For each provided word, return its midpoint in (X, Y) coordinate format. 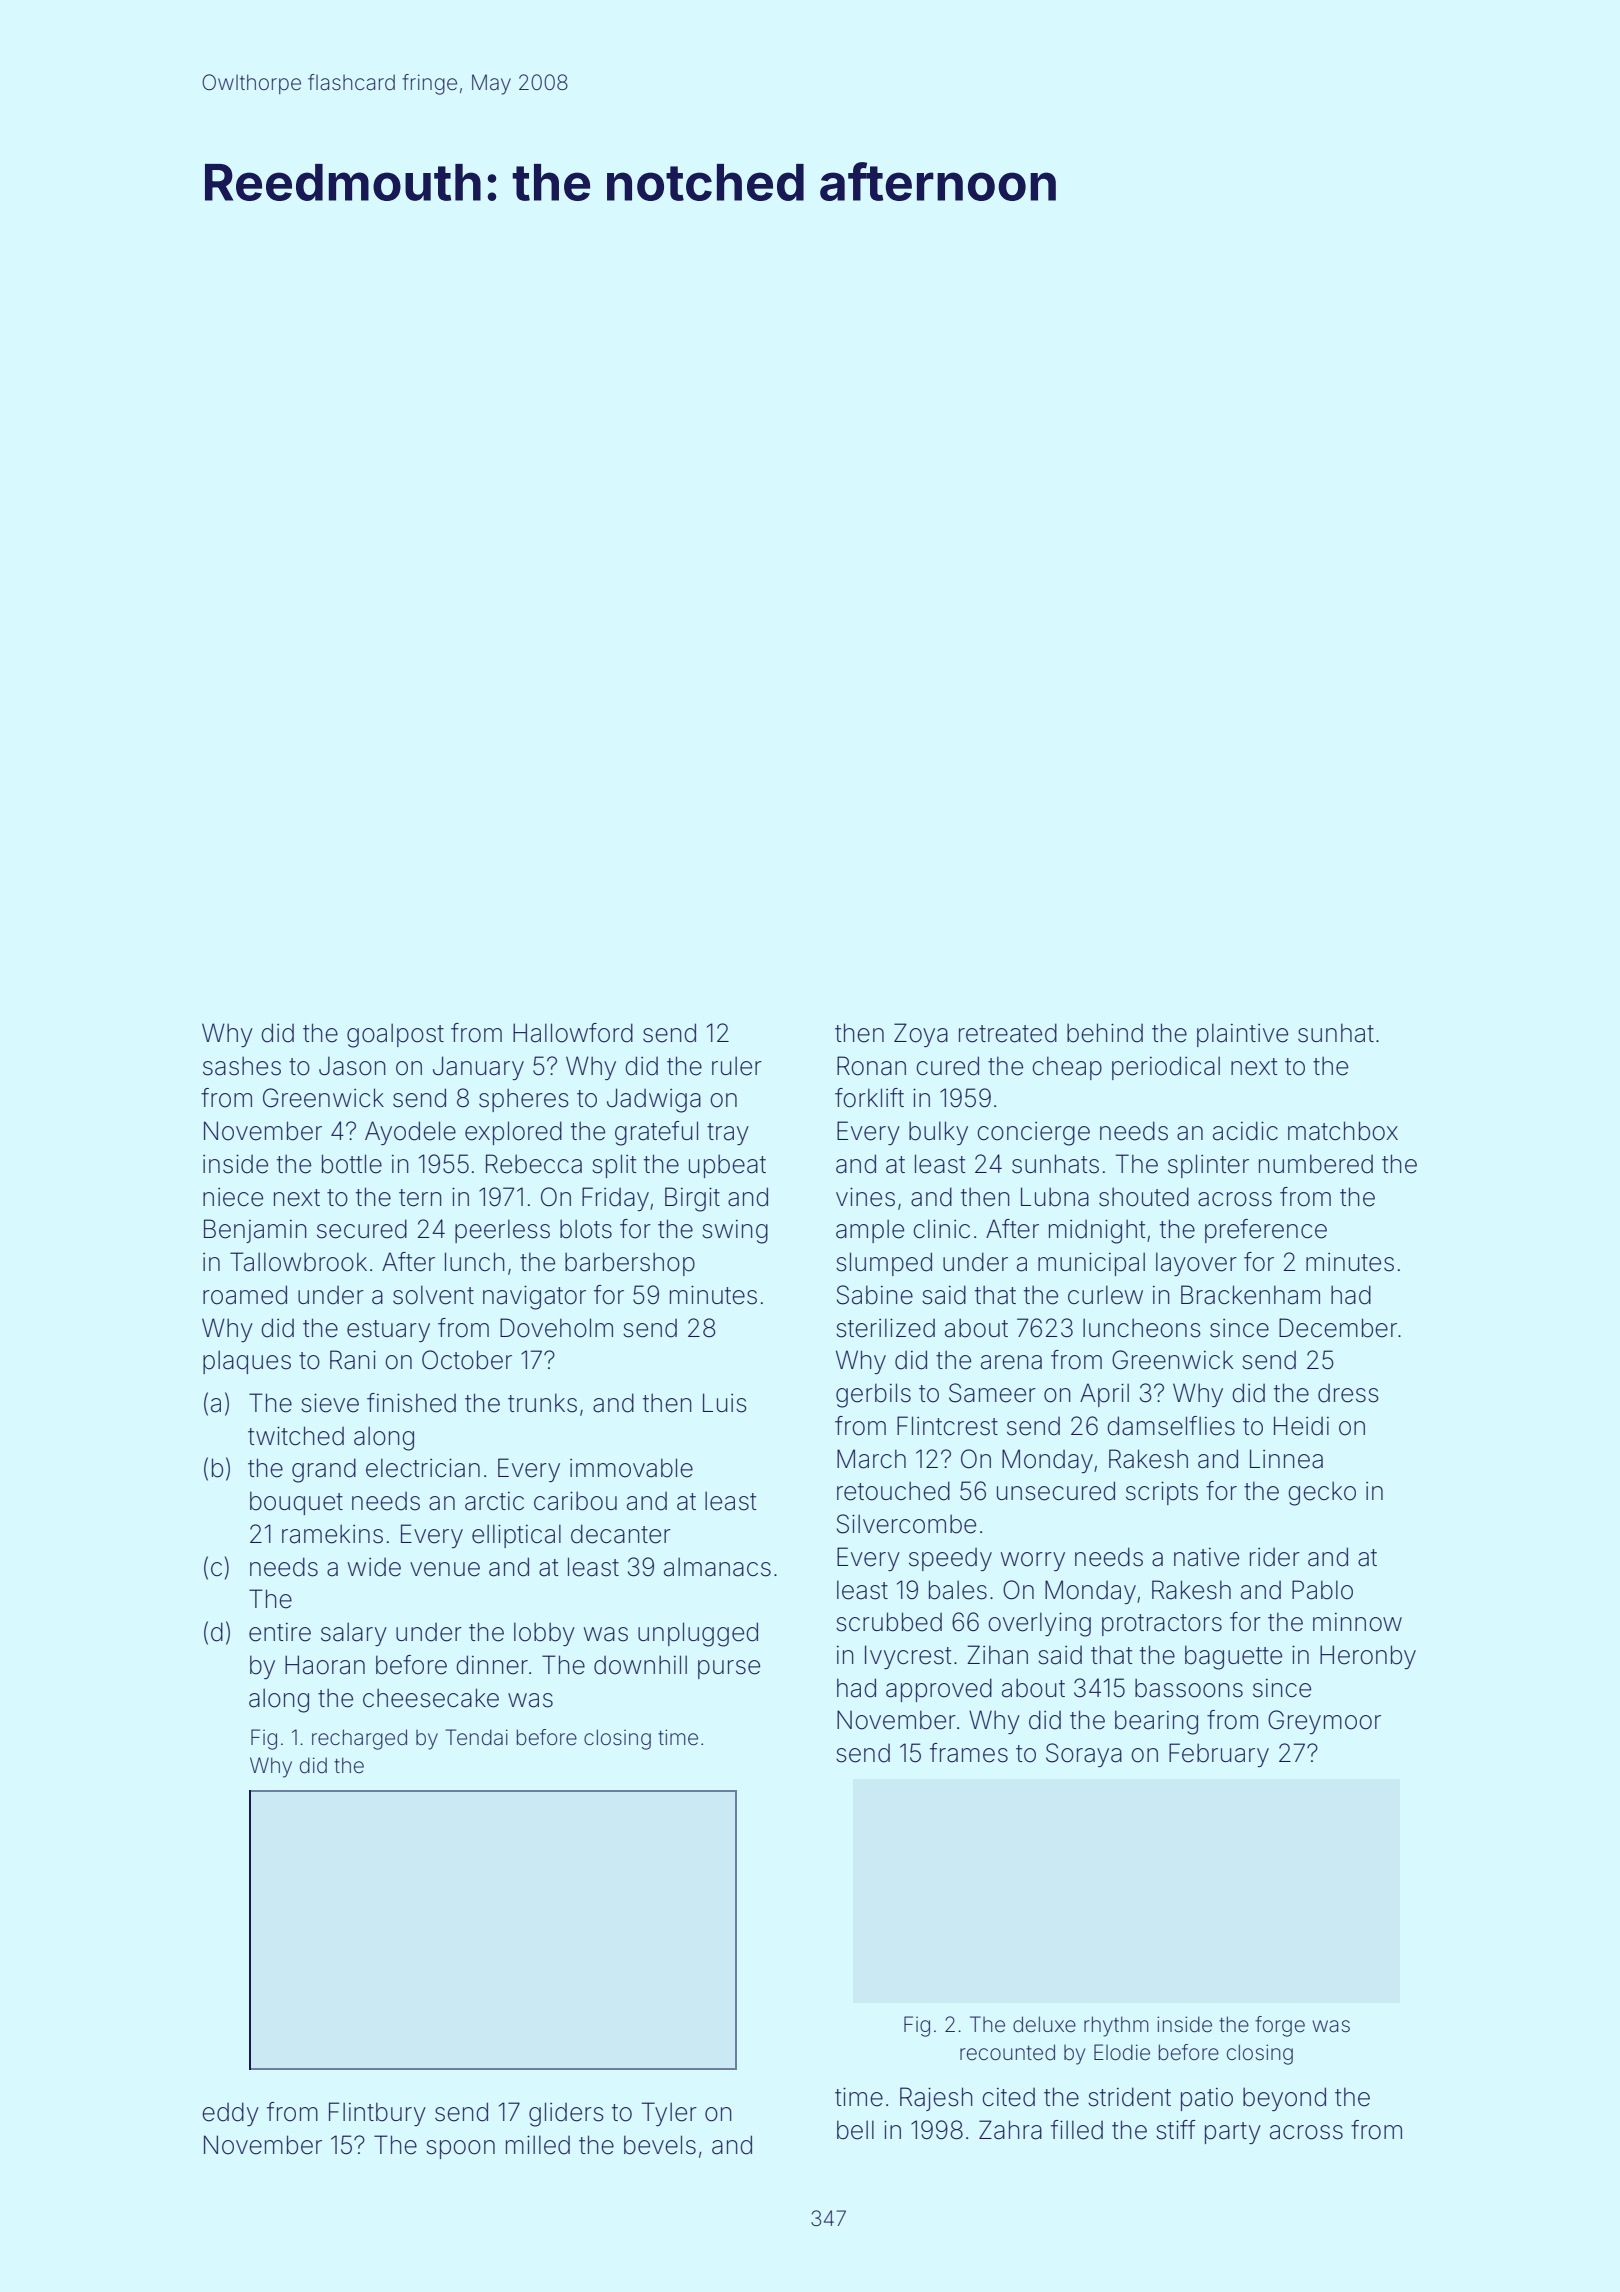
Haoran (325, 1665)
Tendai (476, 1737)
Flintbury (377, 2114)
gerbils (873, 1395)
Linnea (1286, 1459)
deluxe (1044, 2024)
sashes (242, 1066)
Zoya (921, 1035)
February (1219, 1755)
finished (411, 1403)
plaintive (1242, 1035)
